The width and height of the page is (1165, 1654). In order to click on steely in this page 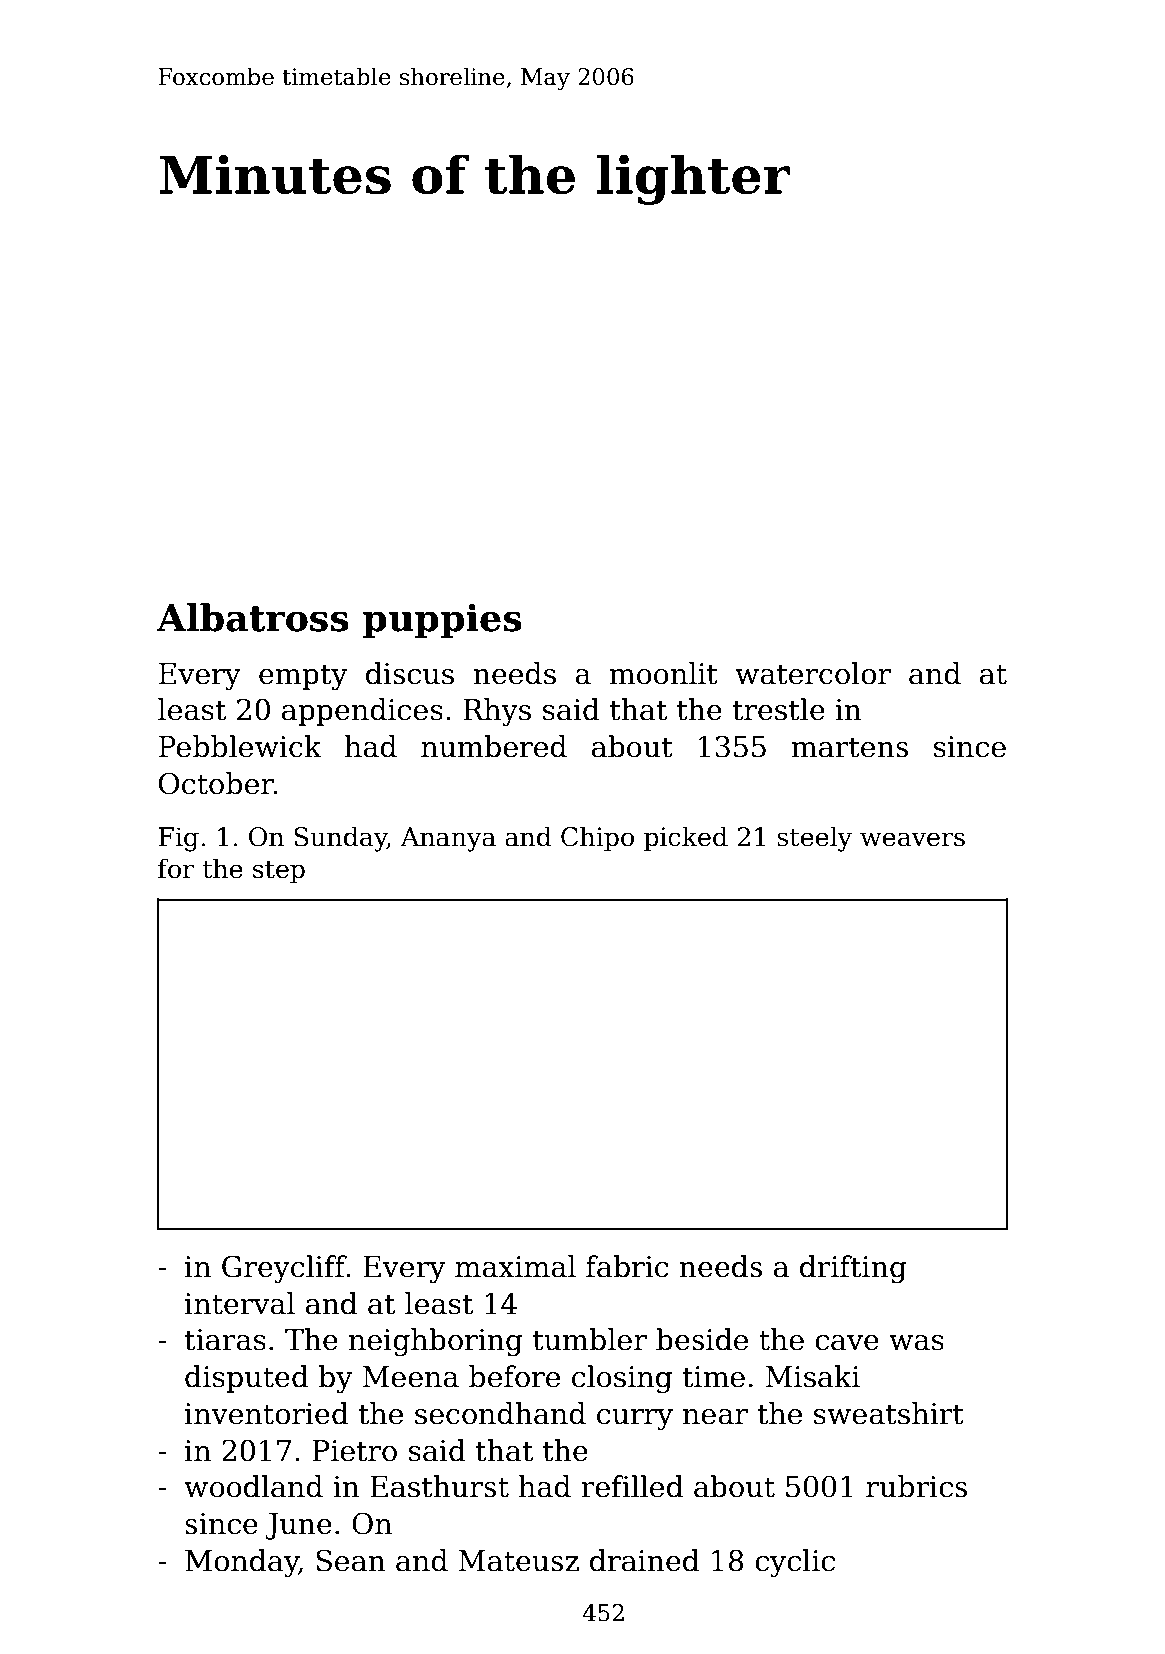, I will do `click(814, 839)`.
